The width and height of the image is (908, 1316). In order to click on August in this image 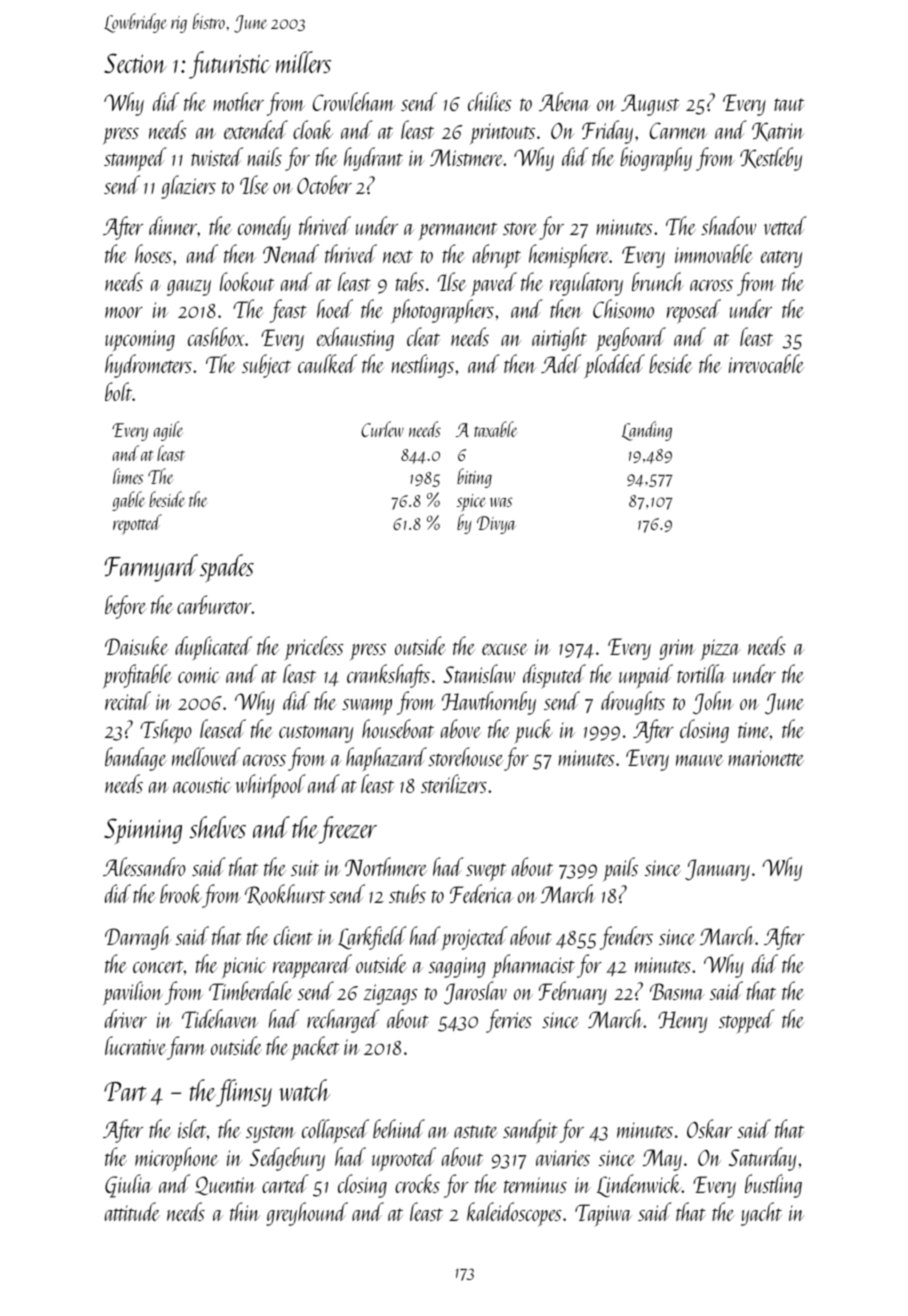, I will do `click(650, 105)`.
